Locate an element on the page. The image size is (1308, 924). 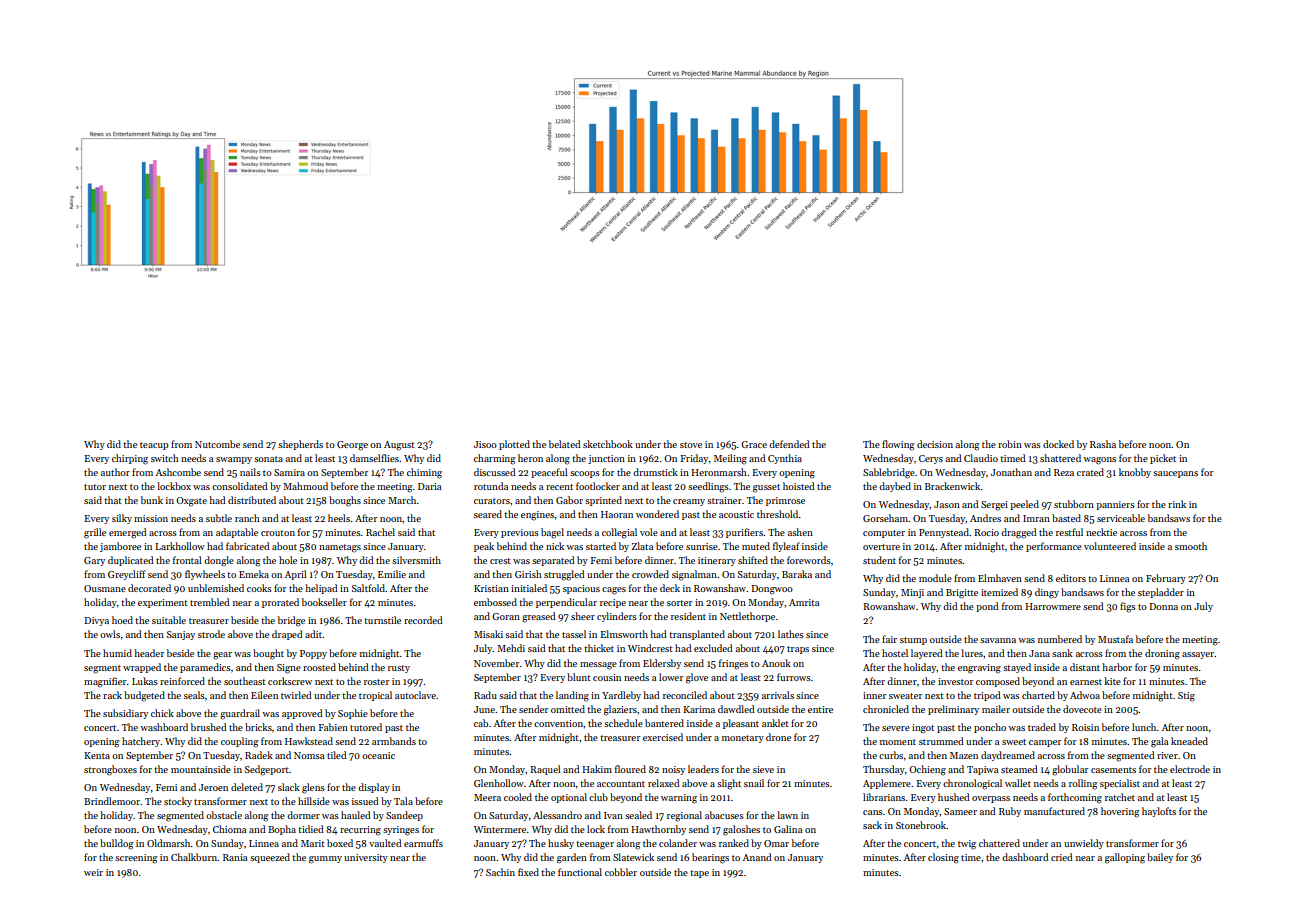
embossed is located at coordinates (495, 602).
